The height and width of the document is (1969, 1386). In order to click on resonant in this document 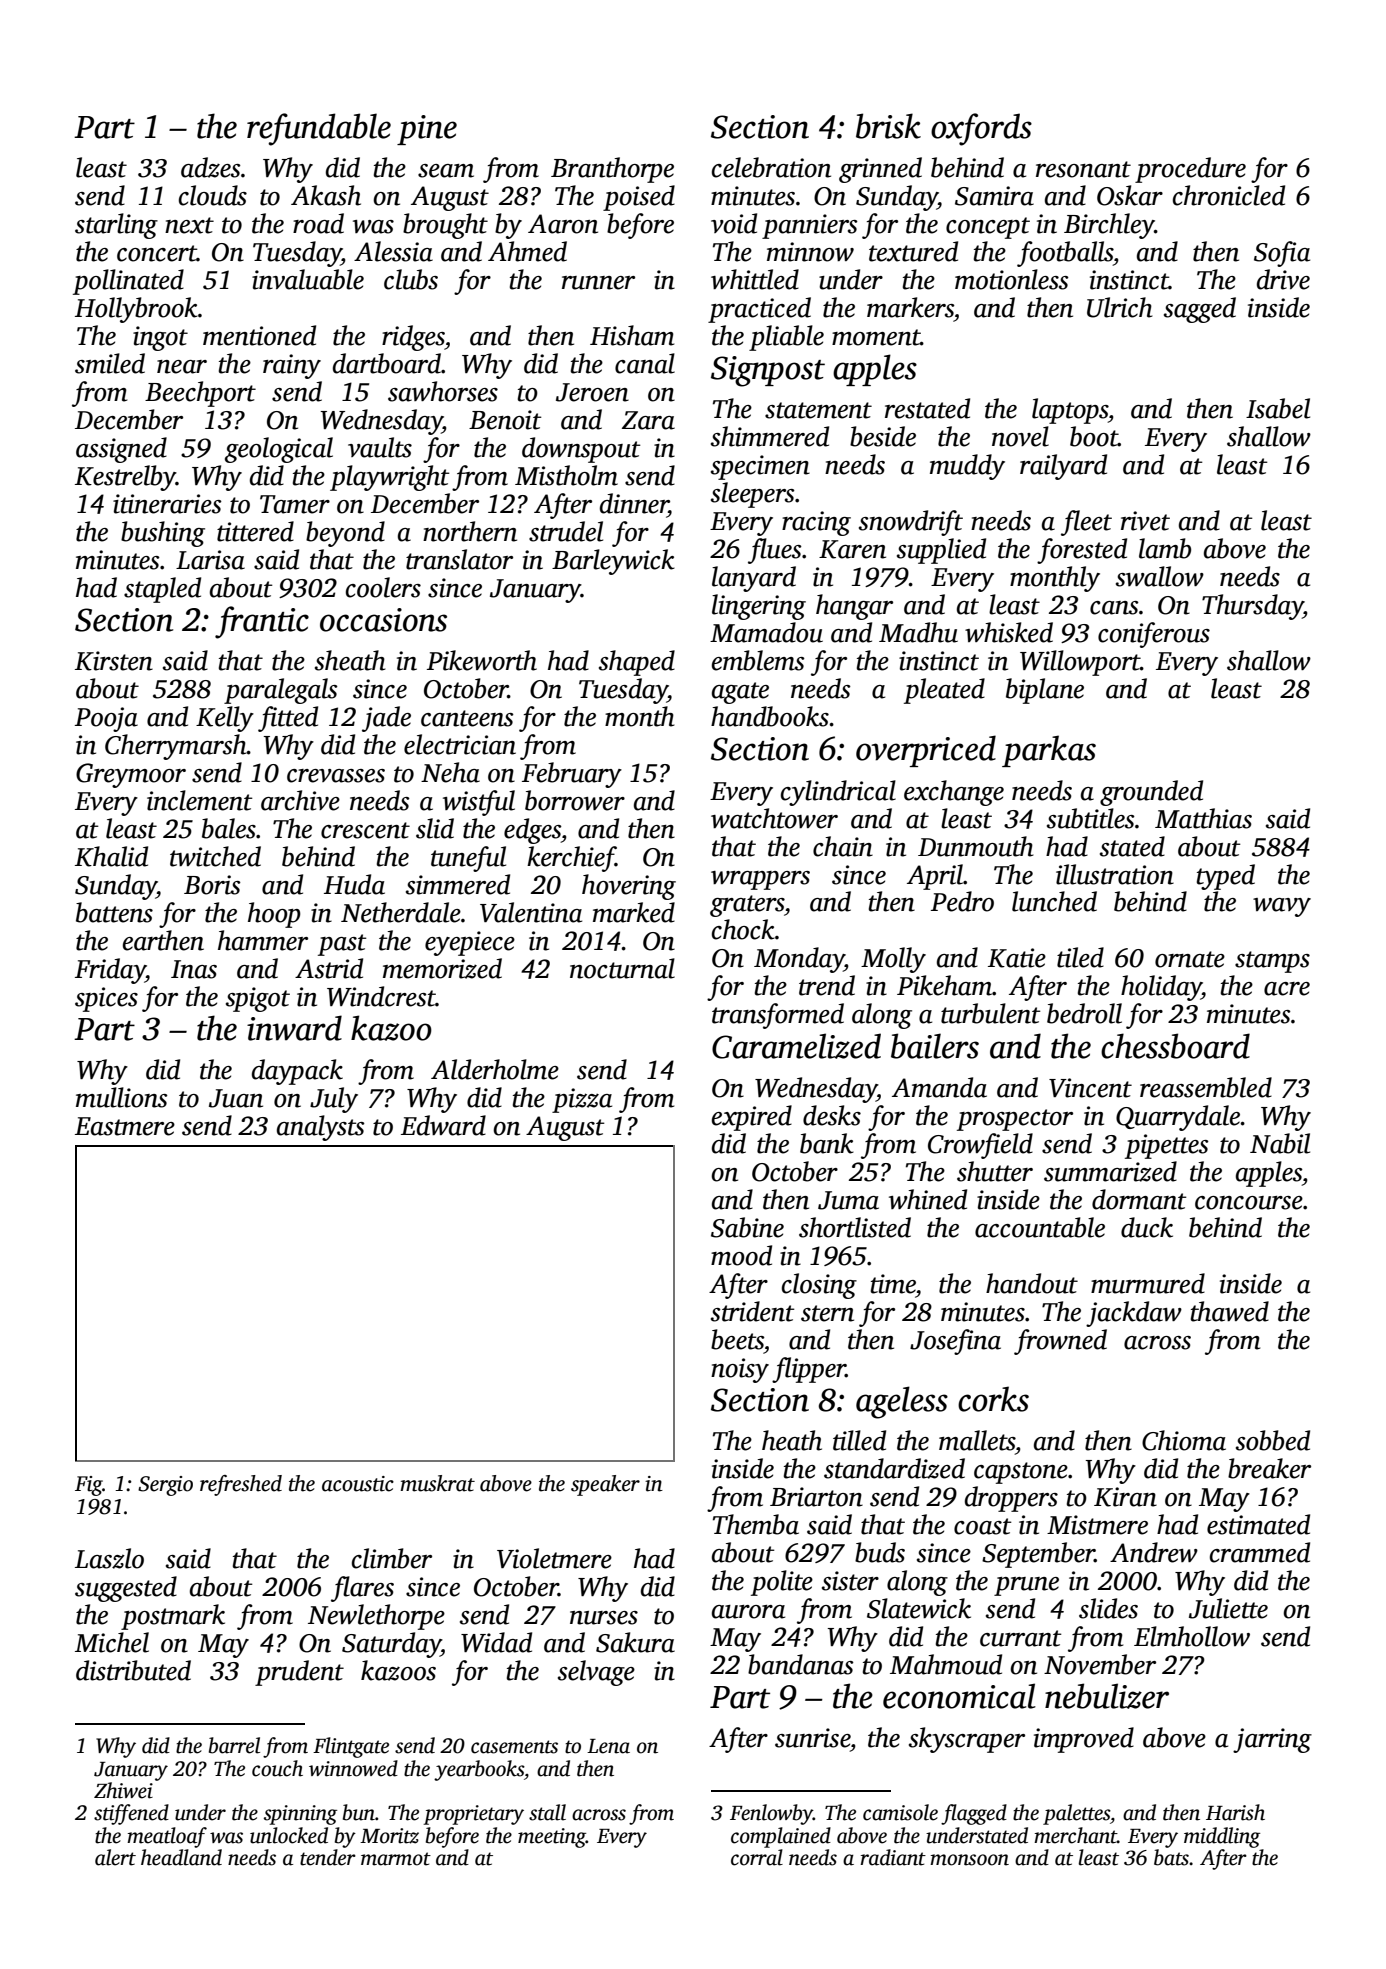, I will do `click(1083, 169)`.
